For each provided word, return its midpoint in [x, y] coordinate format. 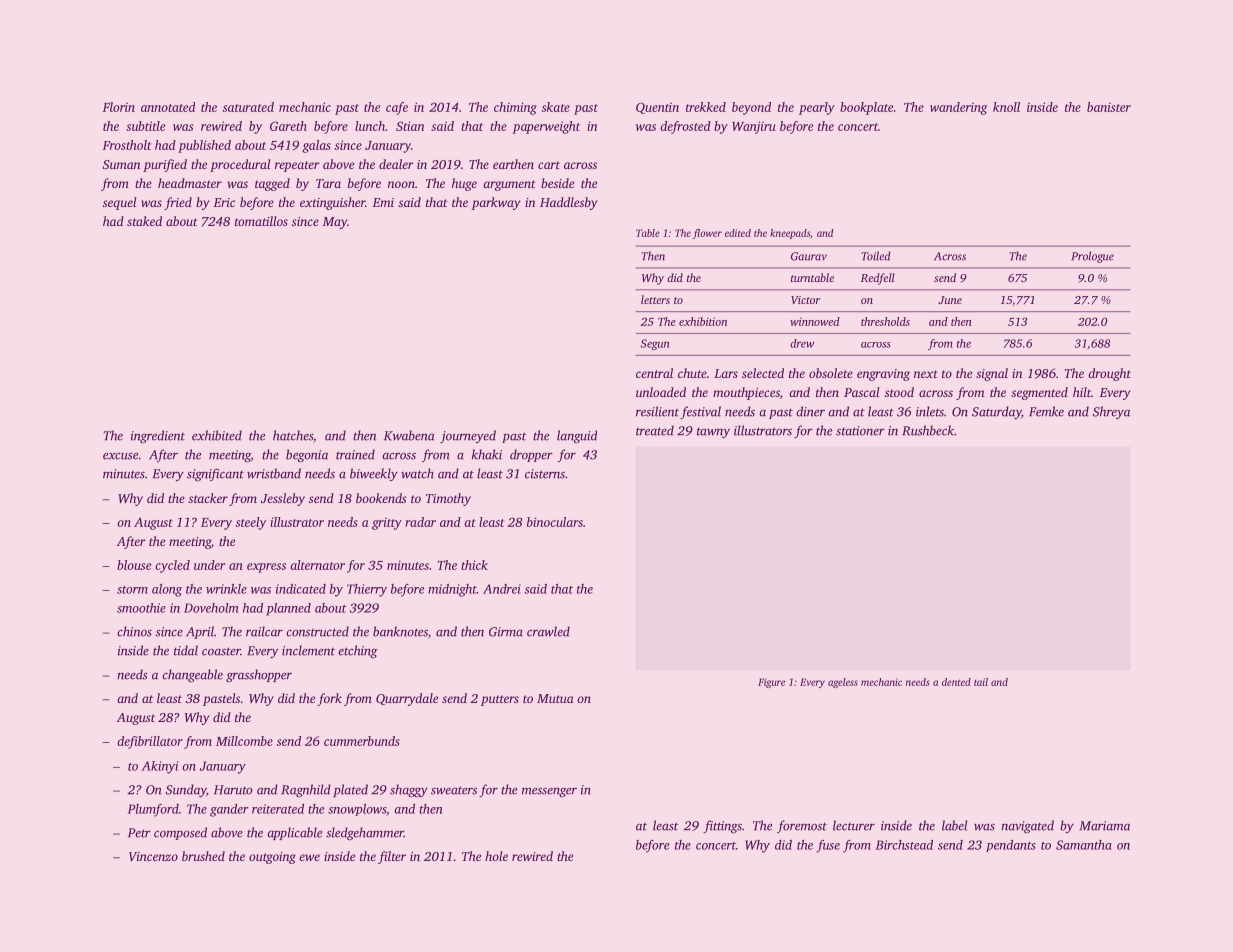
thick [474, 565]
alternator [317, 565]
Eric [224, 202]
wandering [958, 108]
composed [180, 833]
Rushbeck [928, 430]
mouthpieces [746, 393]
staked [144, 221]
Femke [1046, 411]
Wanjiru [754, 127]
